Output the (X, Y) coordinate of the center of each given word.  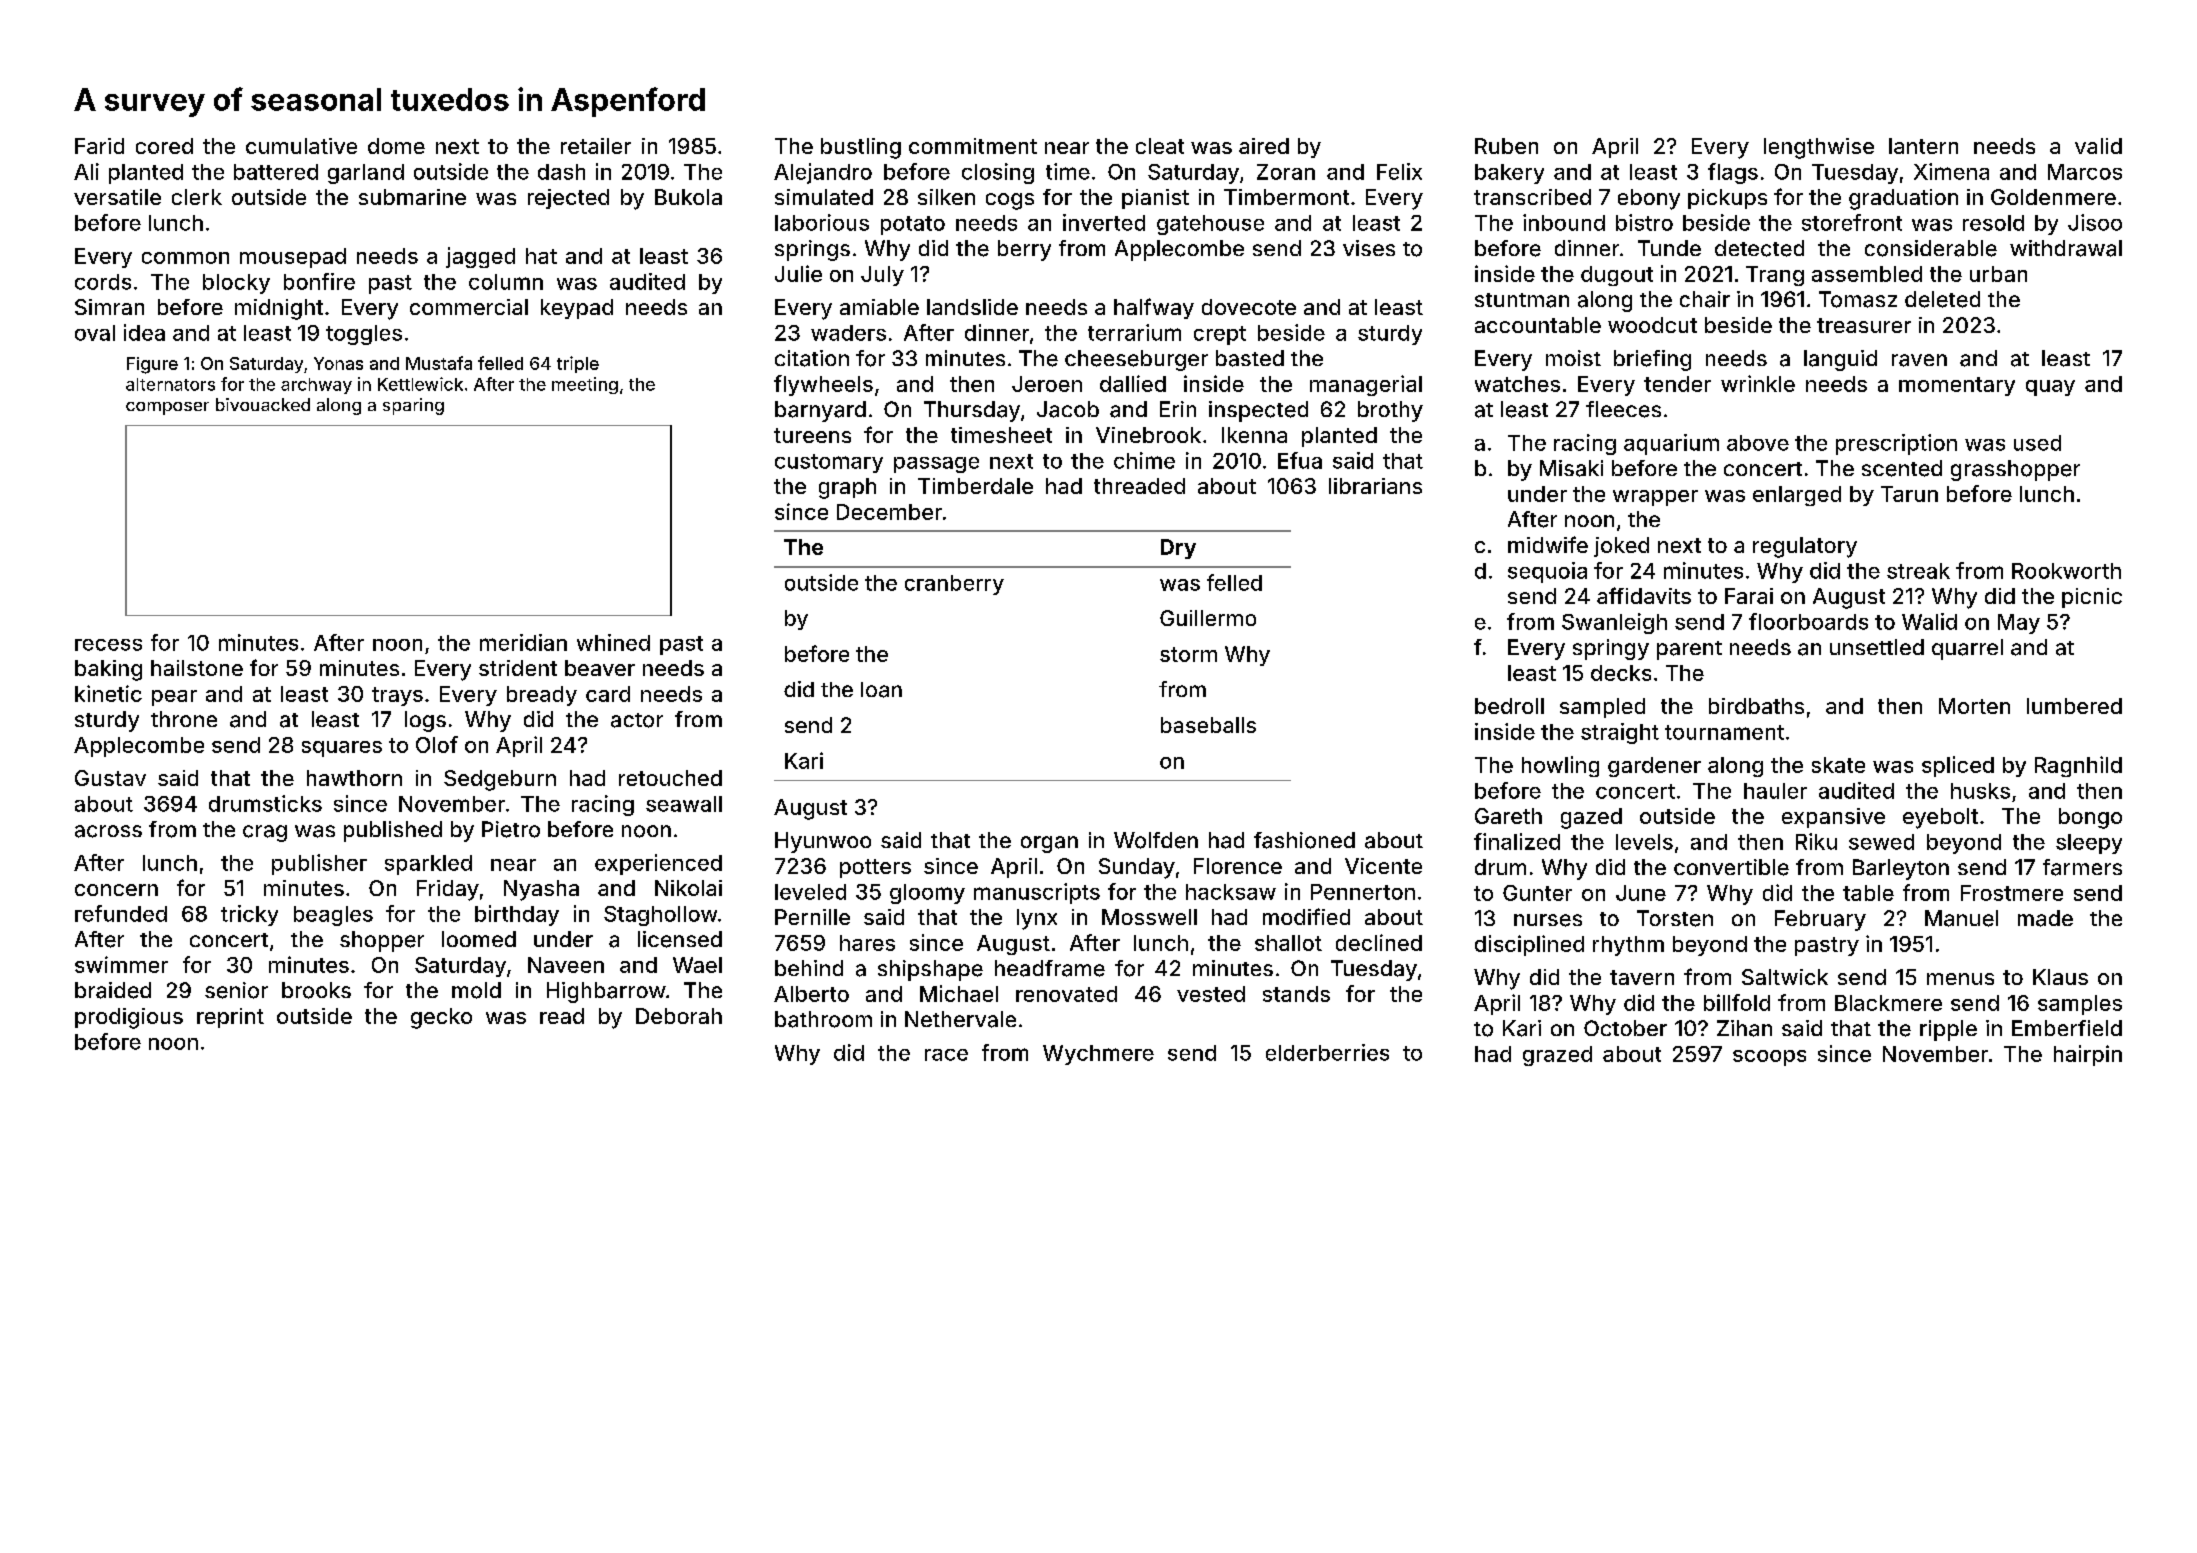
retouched (670, 778)
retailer (596, 146)
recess (108, 645)
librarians (1375, 486)
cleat (1160, 146)
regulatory (1805, 547)
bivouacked (263, 404)
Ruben (1506, 146)
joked (1621, 547)
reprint (230, 1018)
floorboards (1808, 621)
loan (881, 690)
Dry (1178, 549)
